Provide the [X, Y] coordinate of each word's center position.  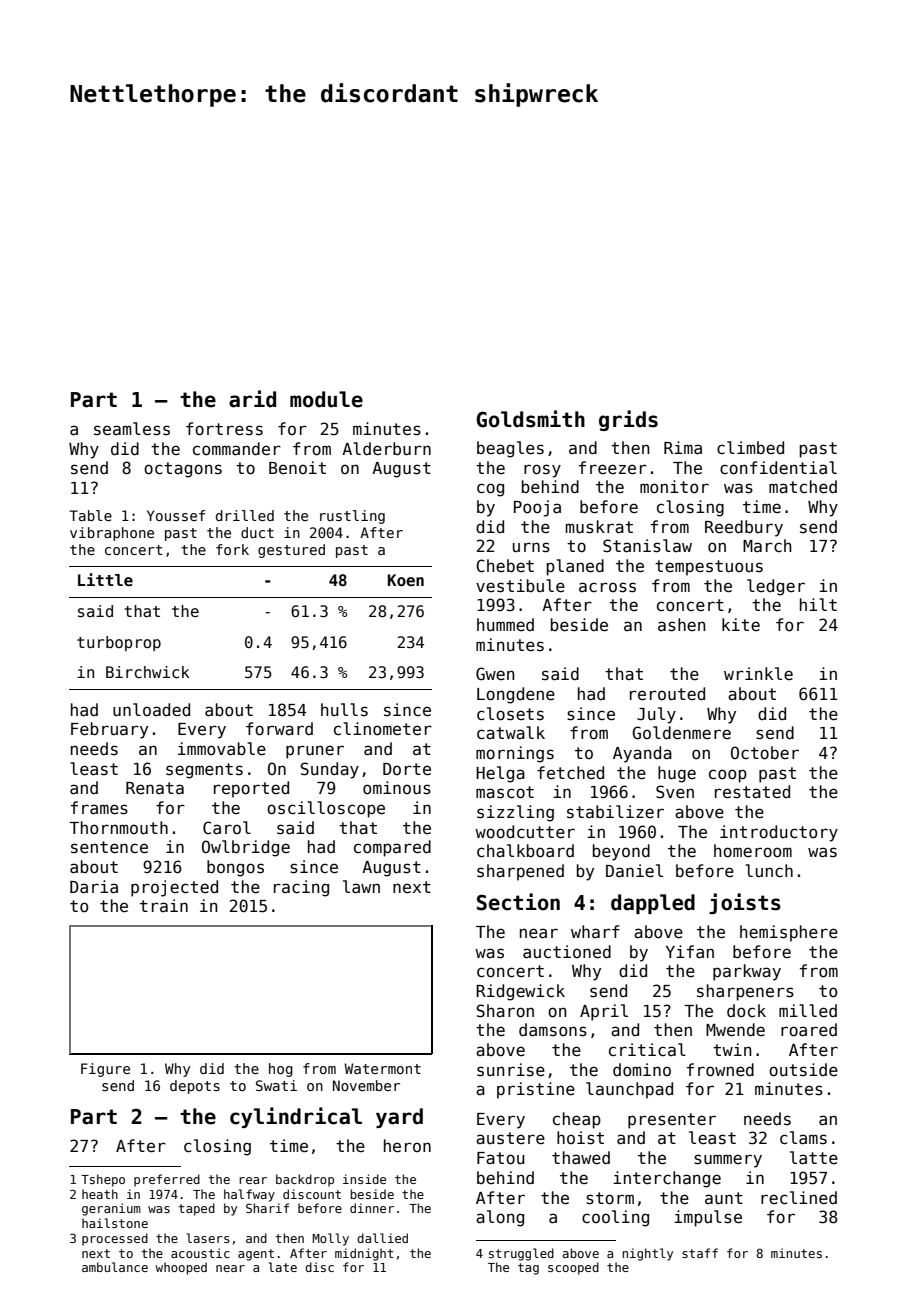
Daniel [634, 870]
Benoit [297, 468]
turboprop [119, 643]
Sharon [505, 1011]
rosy [542, 471]
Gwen [495, 674]
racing [301, 888]
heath [100, 1194]
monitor [674, 487]
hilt [818, 604]
